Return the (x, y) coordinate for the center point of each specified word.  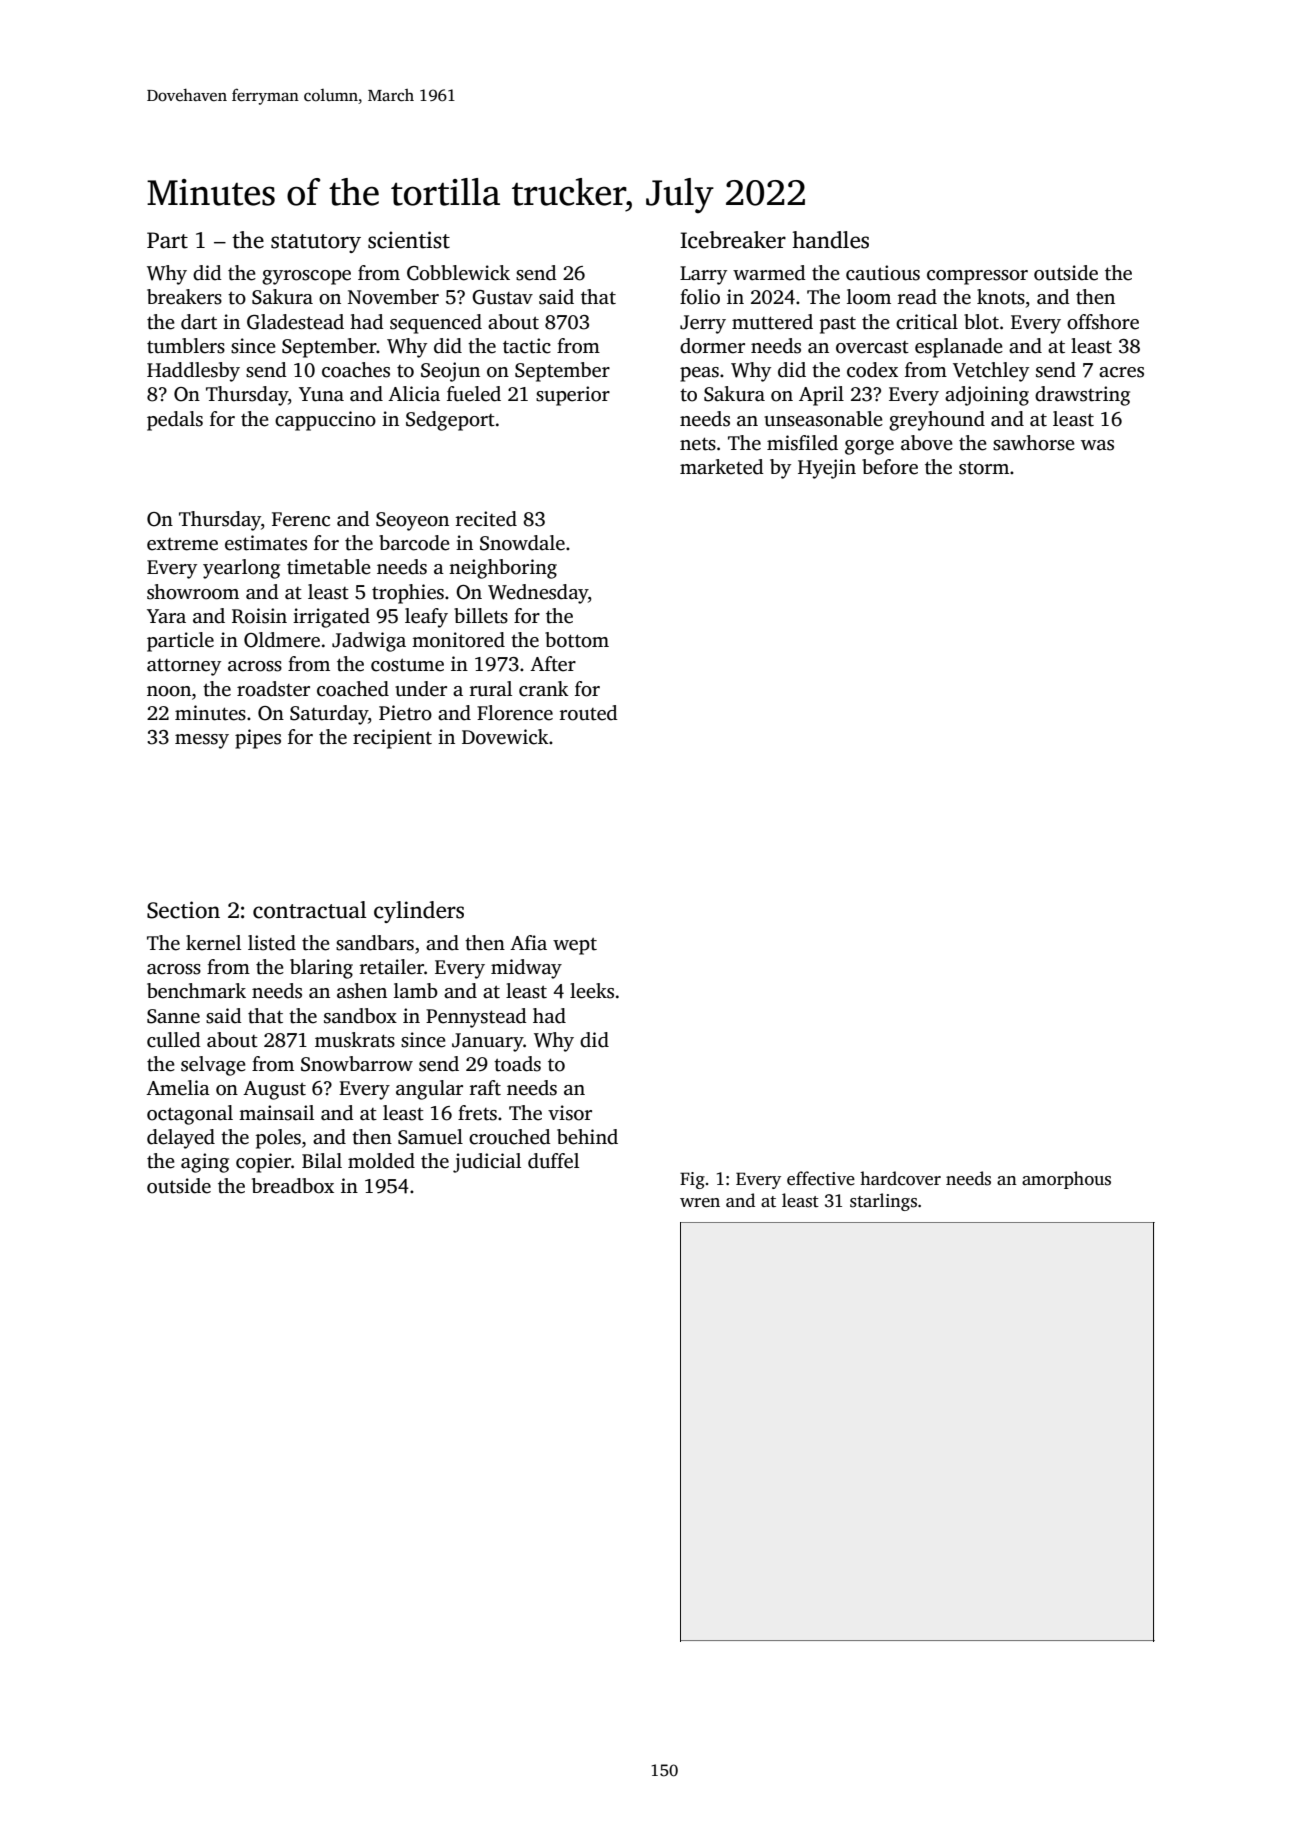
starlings (883, 1202)
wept (575, 946)
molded (381, 1161)
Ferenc (301, 519)
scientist (409, 240)
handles (830, 240)
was (1097, 445)
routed (589, 713)
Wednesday (538, 594)
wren (700, 1203)
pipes (258, 739)
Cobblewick (458, 273)
